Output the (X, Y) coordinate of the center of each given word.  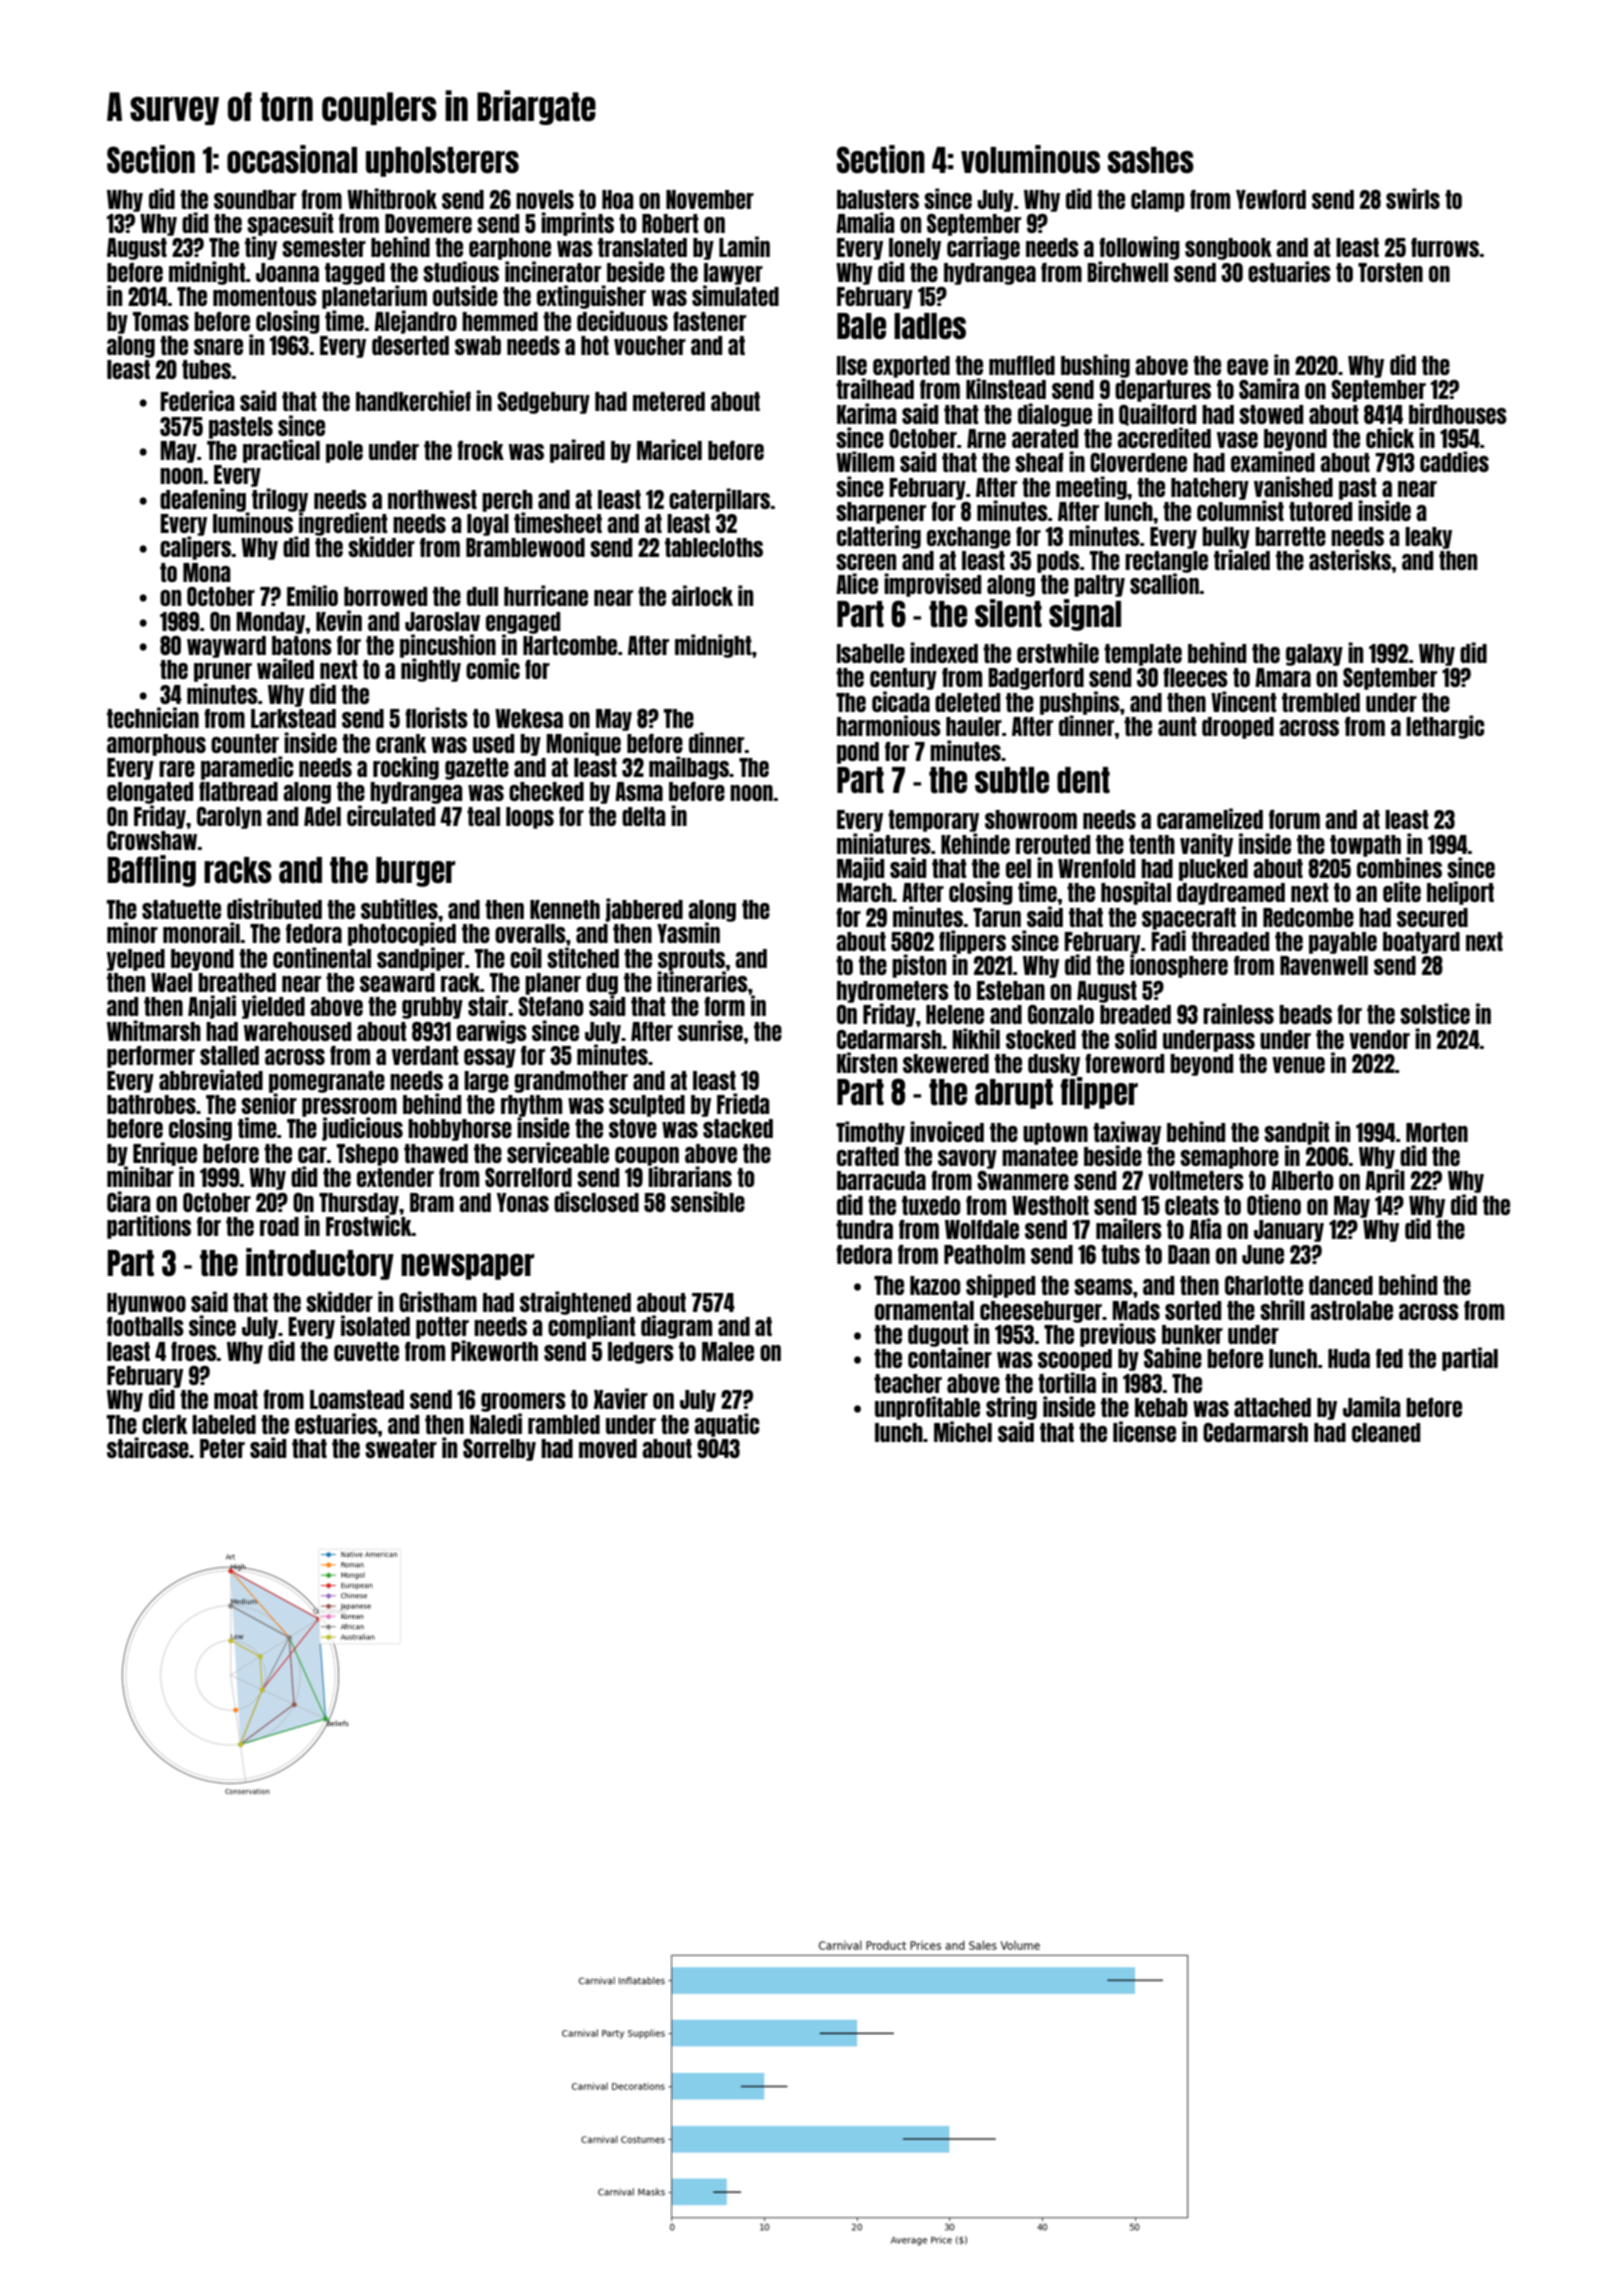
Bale (861, 326)
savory (967, 1159)
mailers (1129, 1228)
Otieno (1274, 1204)
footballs (145, 1326)
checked (546, 791)
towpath (1365, 846)
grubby (432, 1008)
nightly (431, 670)
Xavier (620, 1398)
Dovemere (428, 223)
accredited (1164, 437)
